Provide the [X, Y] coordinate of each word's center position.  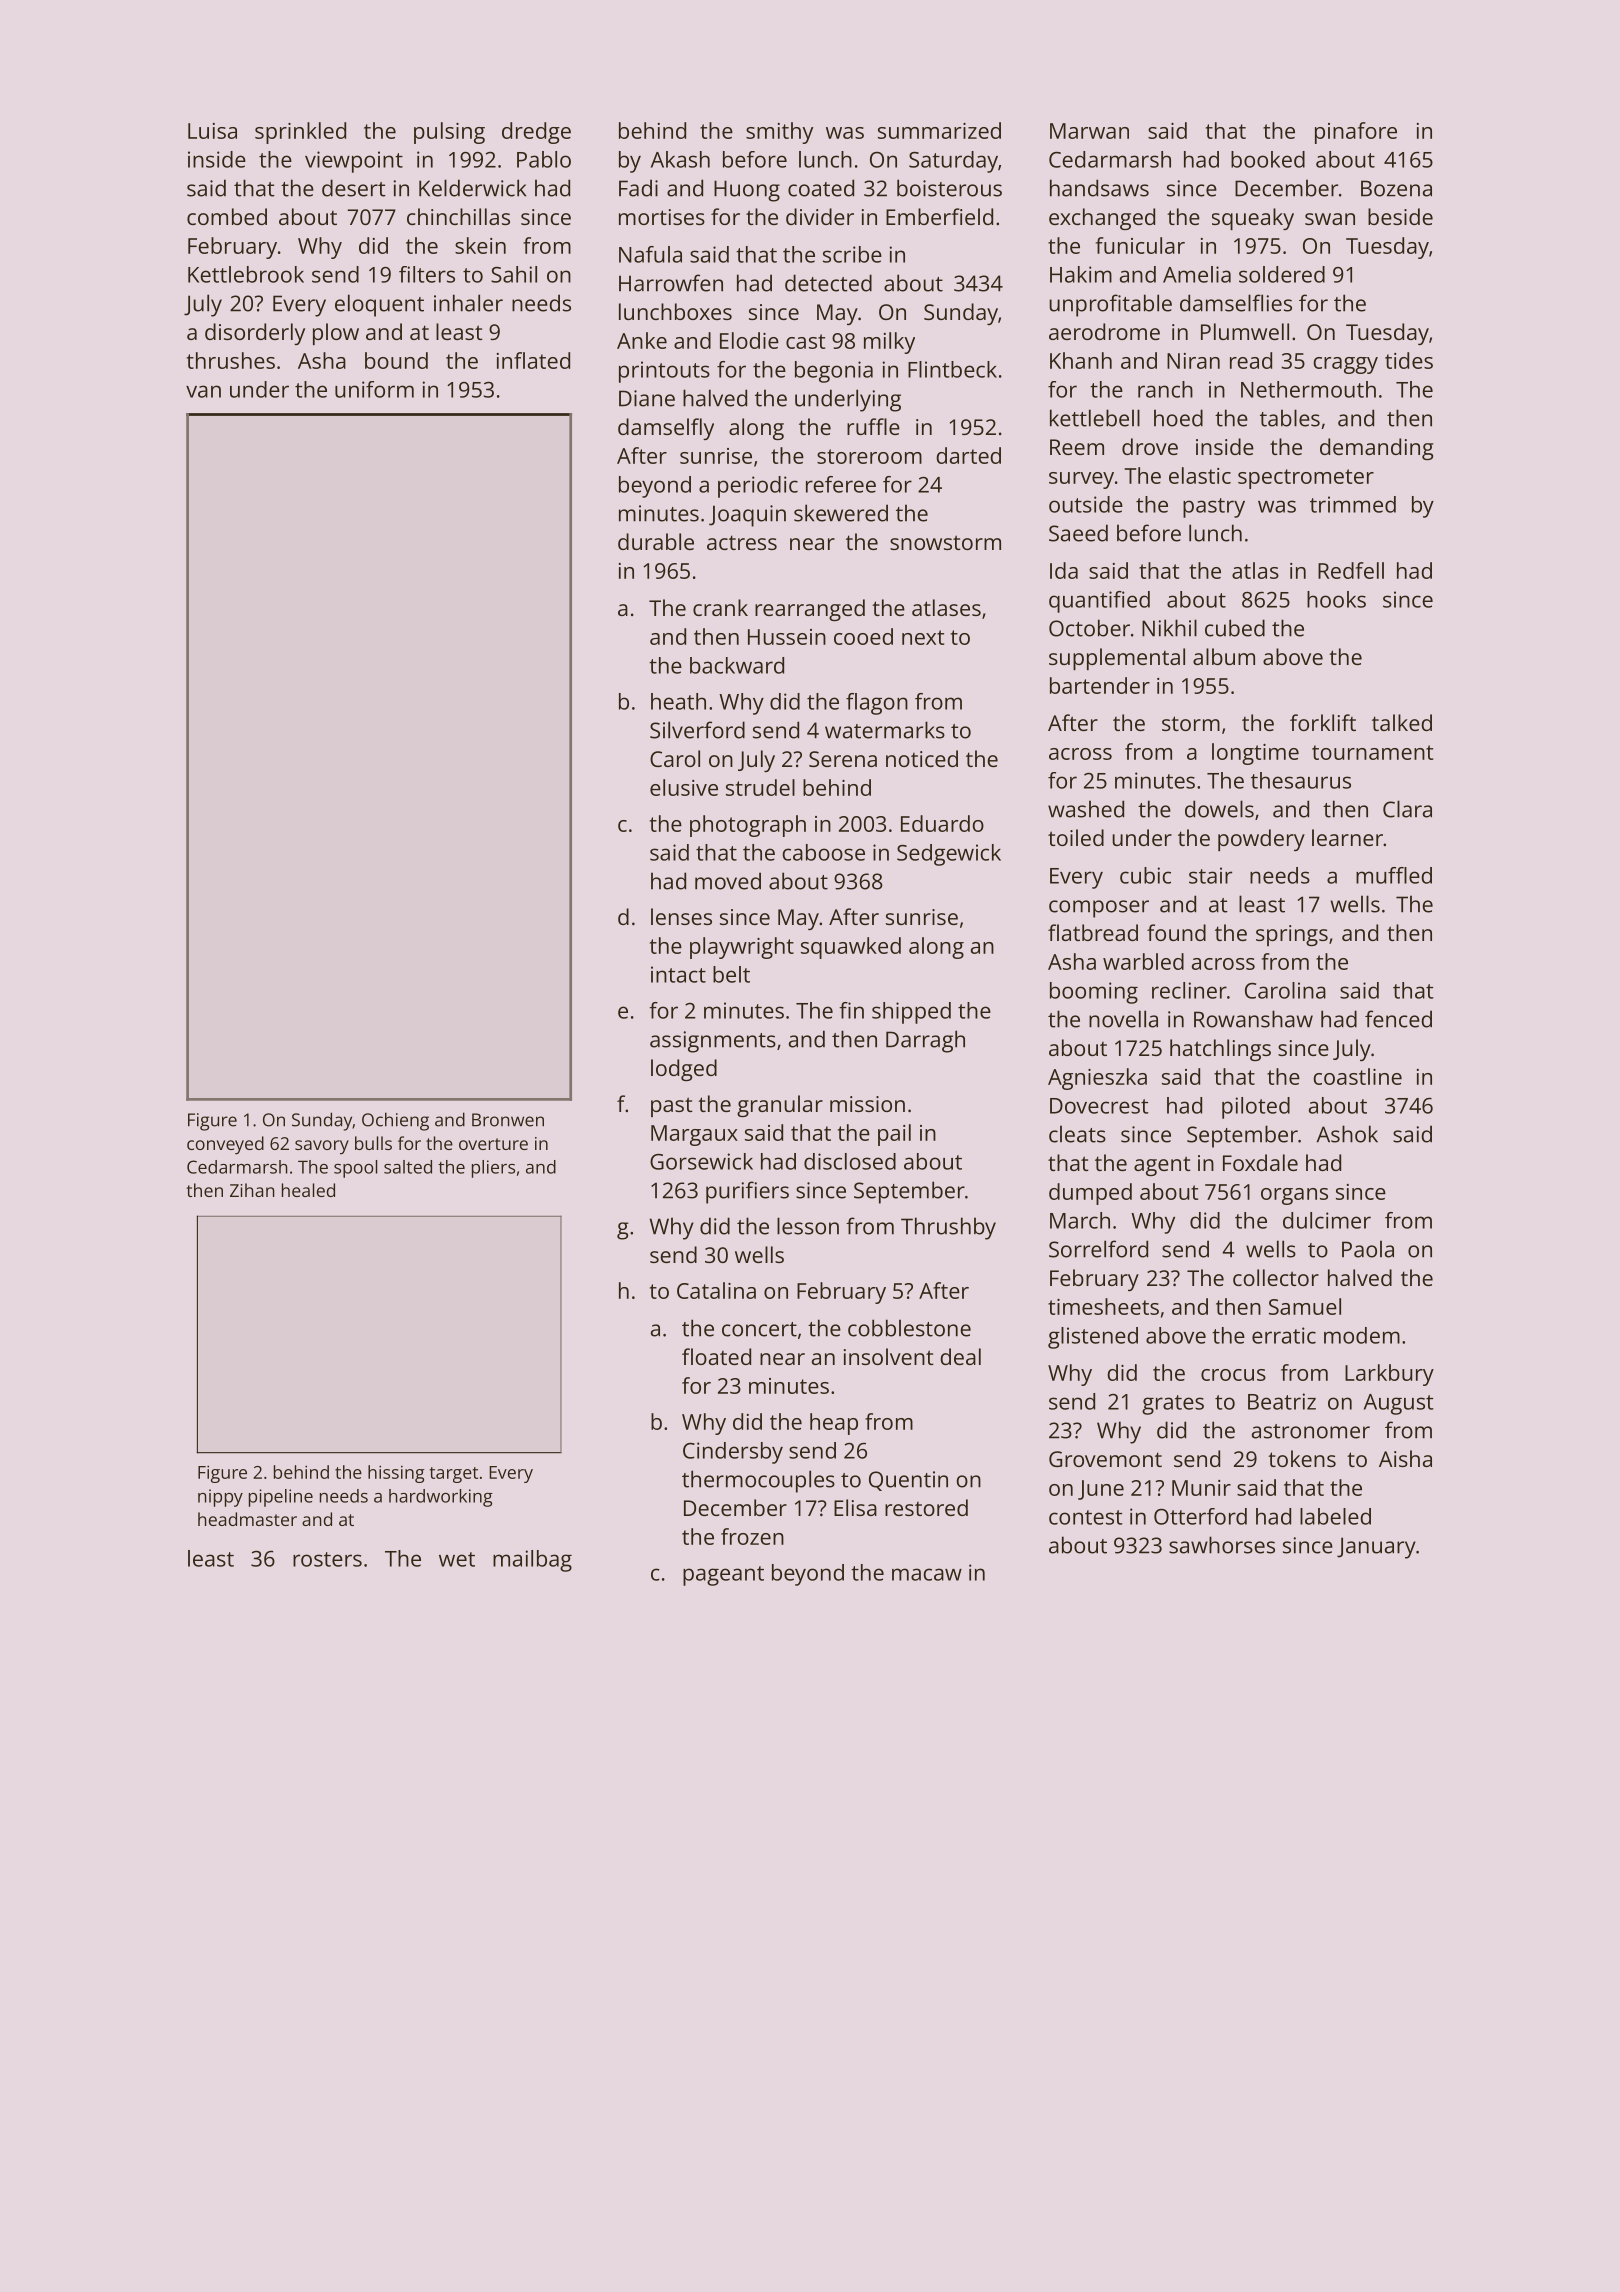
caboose [823, 852]
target [454, 1475]
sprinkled [300, 133]
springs [1292, 935]
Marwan [1089, 131]
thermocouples [758, 1481]
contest [1086, 1517]
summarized [939, 130]
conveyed [225, 1145]
